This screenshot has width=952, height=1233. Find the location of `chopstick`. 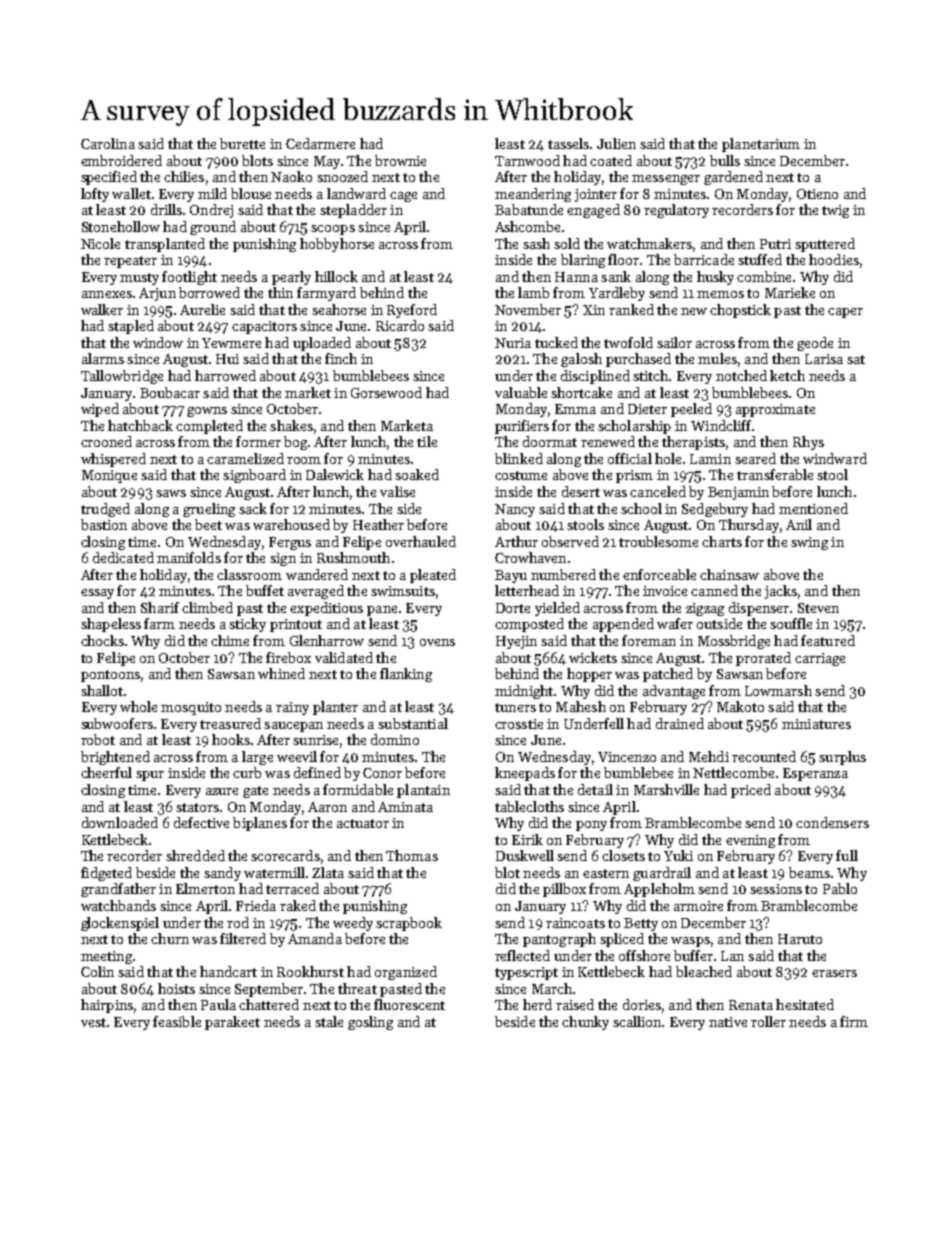

chopstick is located at coordinates (740, 311).
